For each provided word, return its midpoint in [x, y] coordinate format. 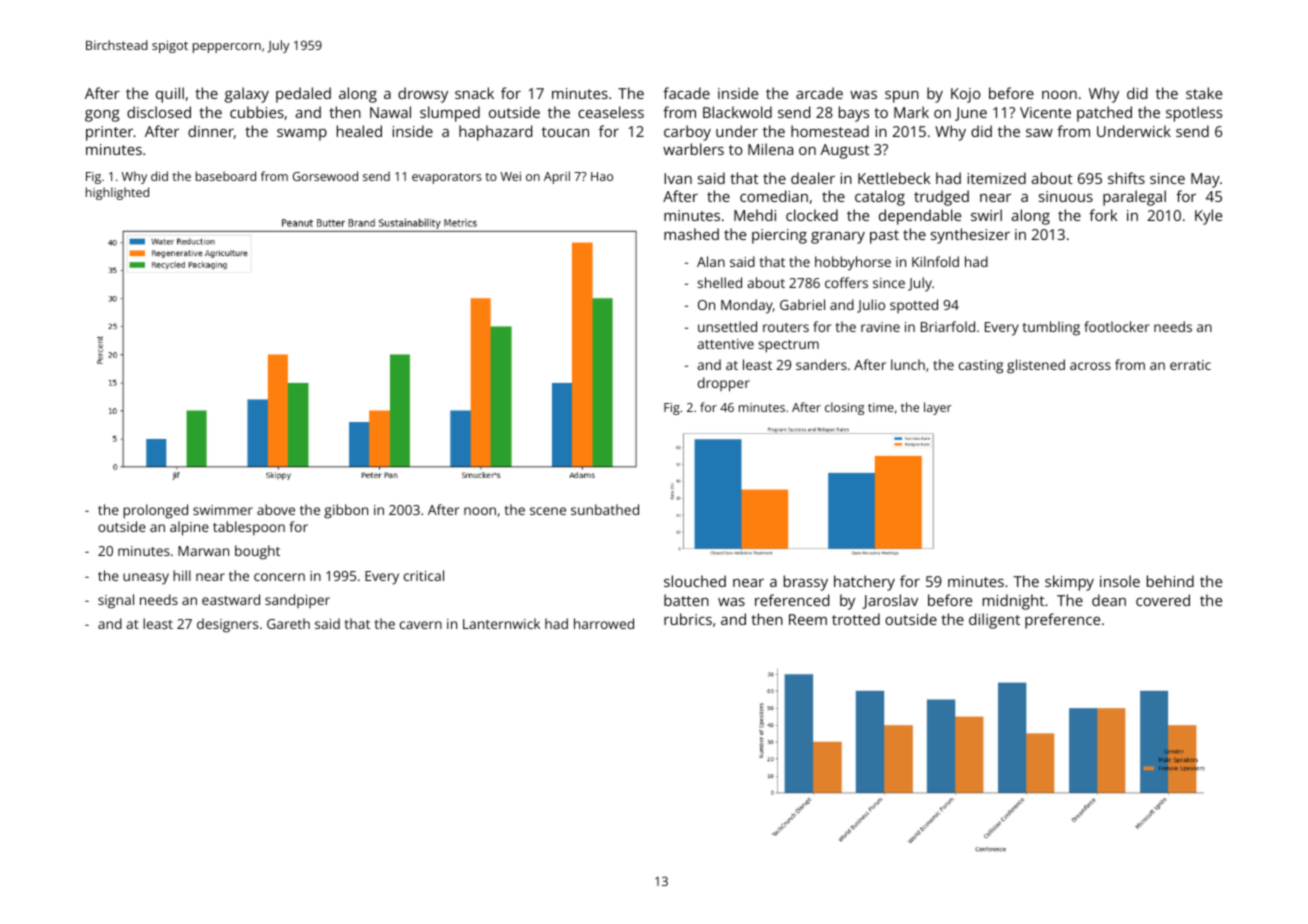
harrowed [604, 623]
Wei [511, 176]
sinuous [1066, 196]
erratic [1190, 365]
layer [938, 408]
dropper [724, 384]
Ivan [678, 178]
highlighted [117, 193]
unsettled [727, 326]
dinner [211, 132]
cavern [421, 625]
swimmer [223, 510]
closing [844, 408]
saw [1039, 133]
